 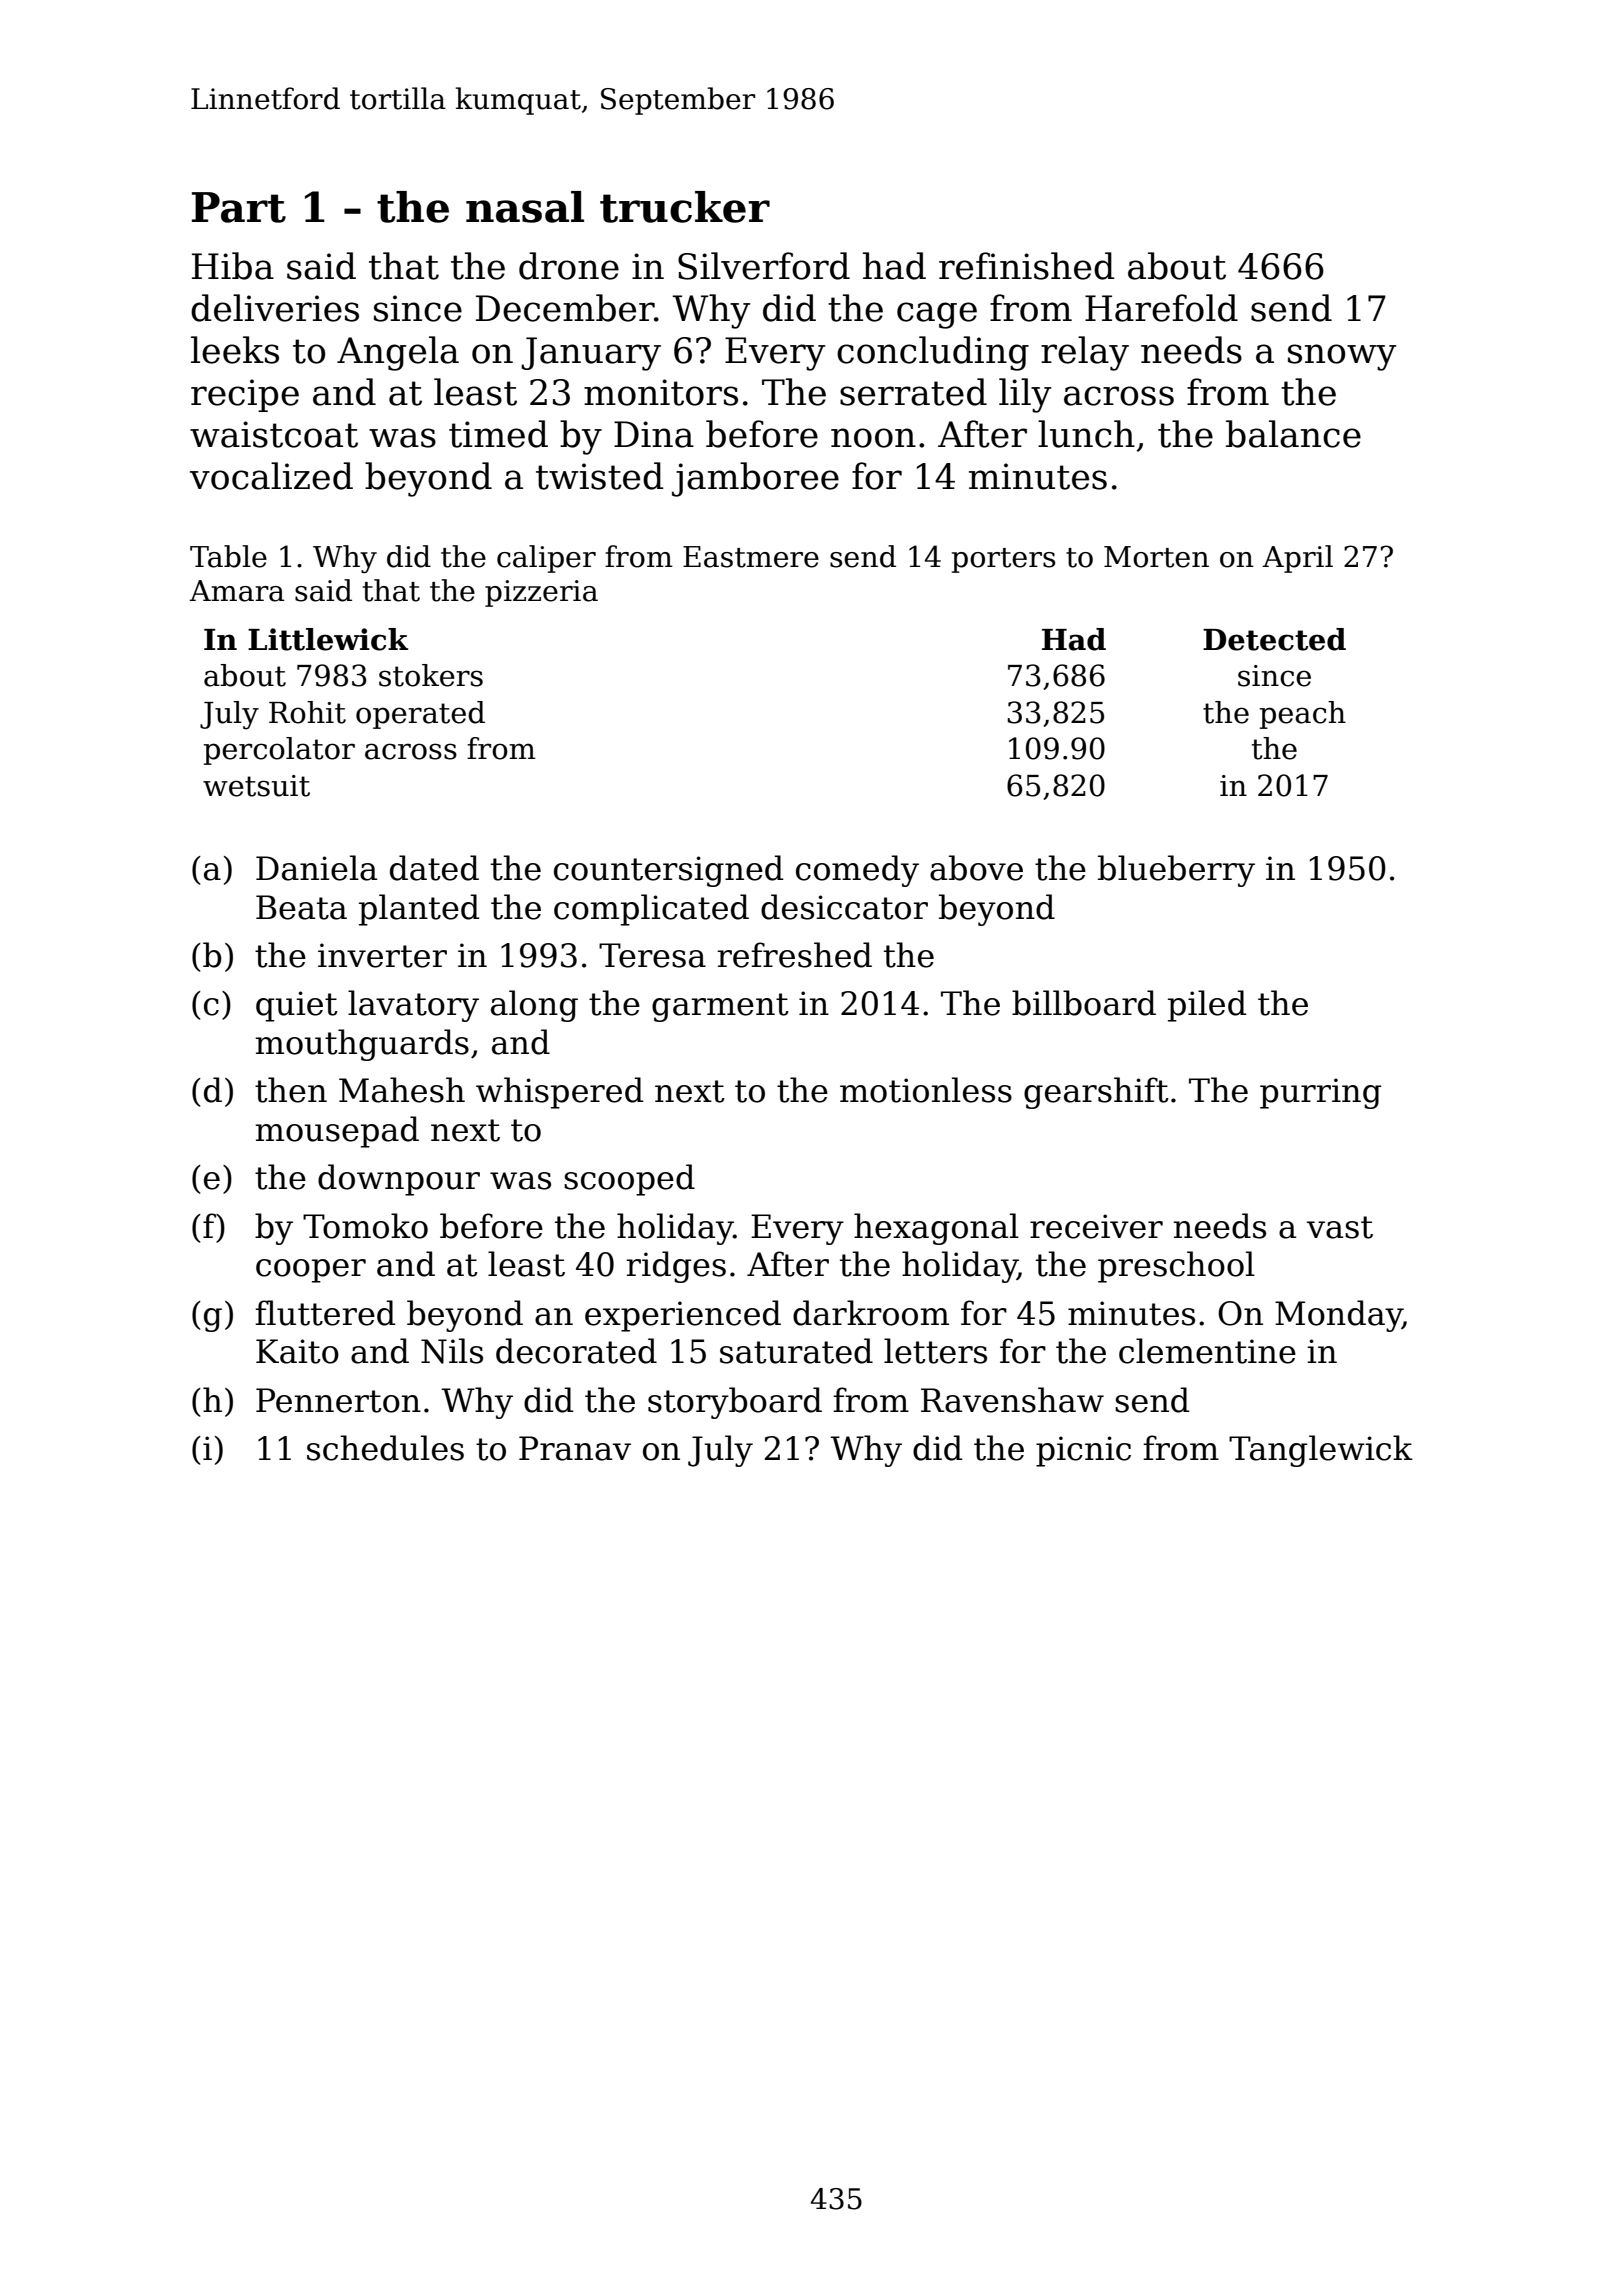 I want to click on whispered, so click(x=560, y=1093).
